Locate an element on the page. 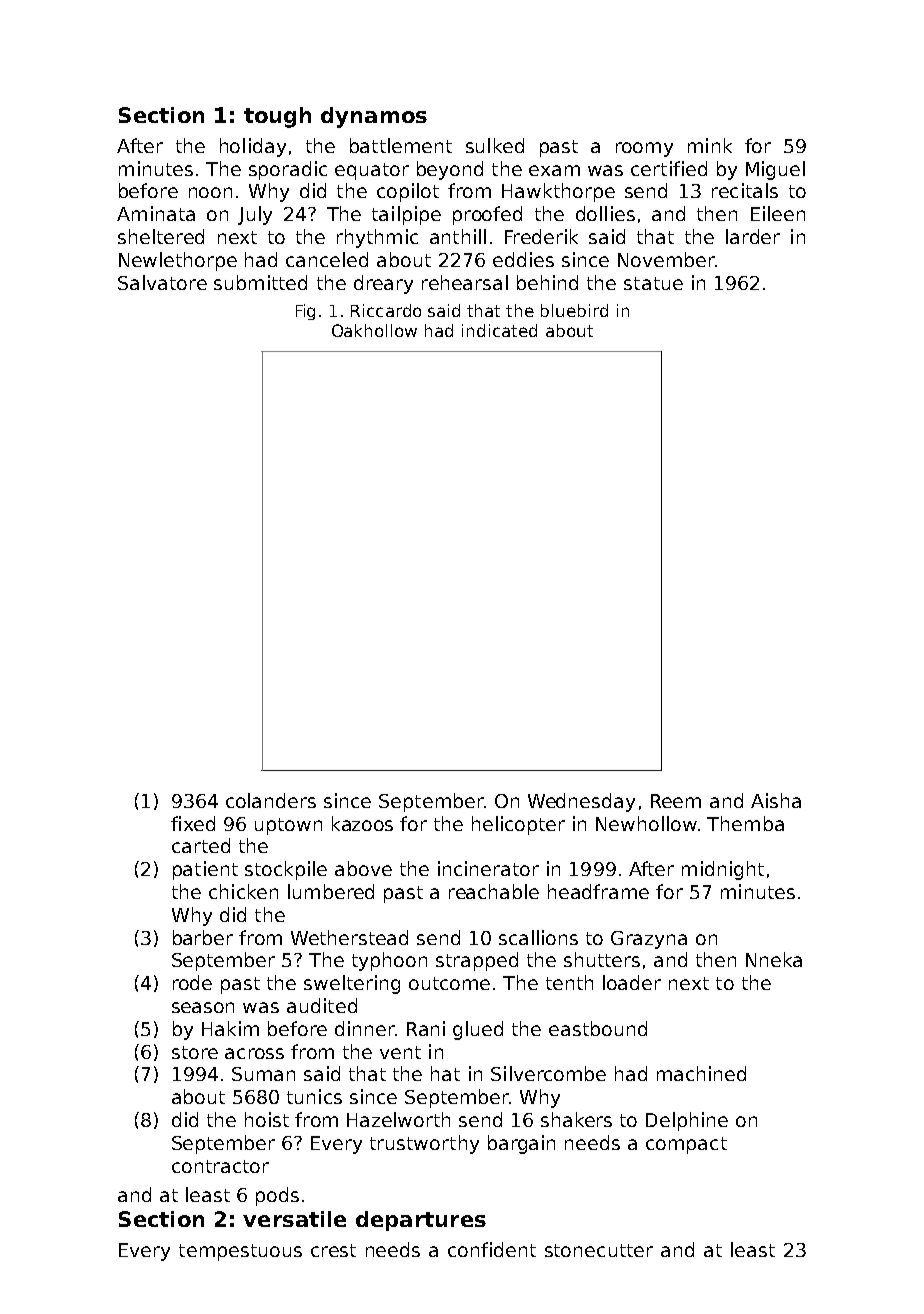 The height and width of the image is (1314, 924). indicated is located at coordinates (499, 330).
